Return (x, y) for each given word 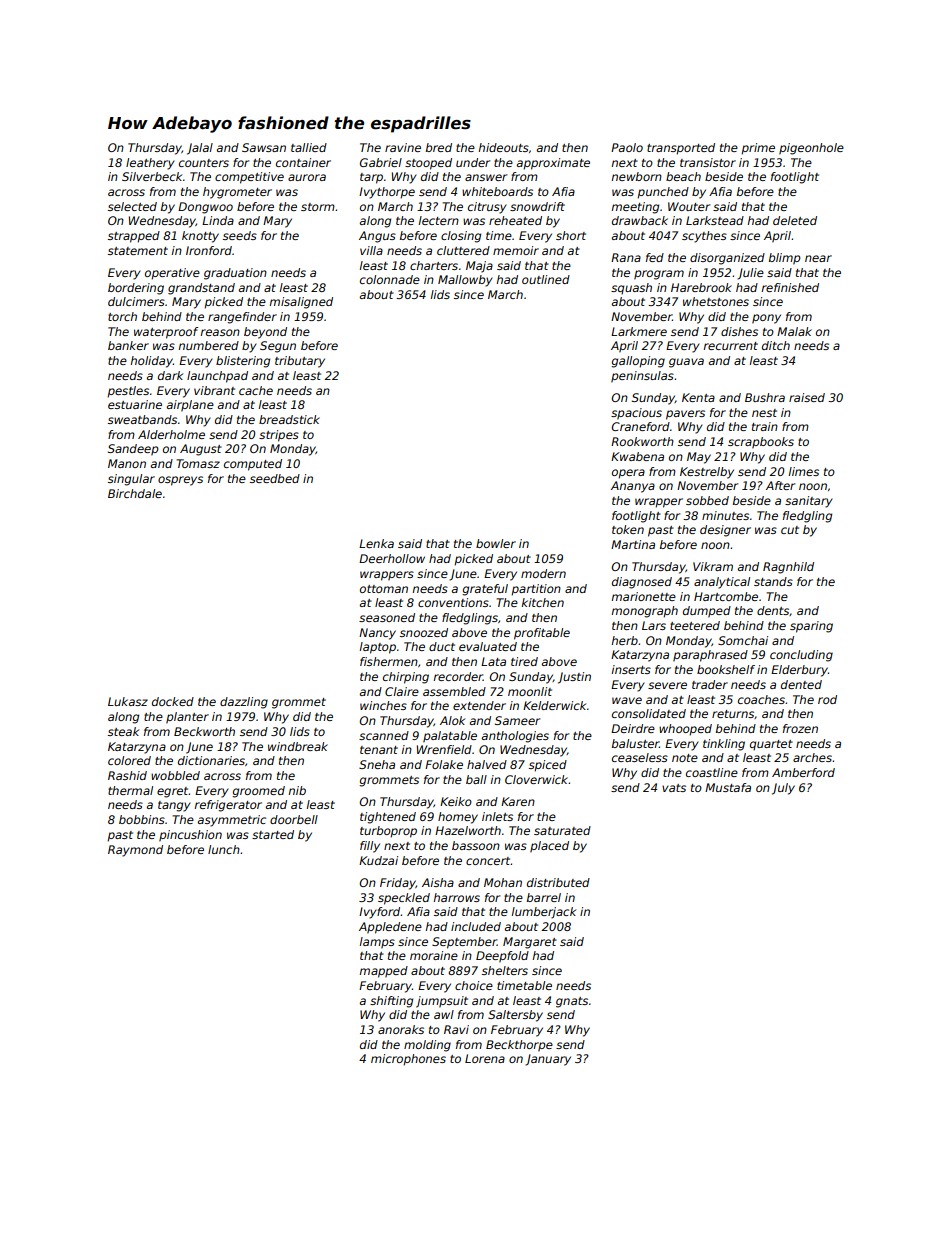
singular (131, 480)
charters (434, 265)
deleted (795, 220)
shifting (391, 1002)
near (818, 258)
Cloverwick (537, 779)
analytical (722, 583)
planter (187, 718)
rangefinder (242, 318)
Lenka (376, 543)
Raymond (135, 851)
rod (827, 699)
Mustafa (728, 787)
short (571, 235)
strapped (134, 237)
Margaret (530, 943)
